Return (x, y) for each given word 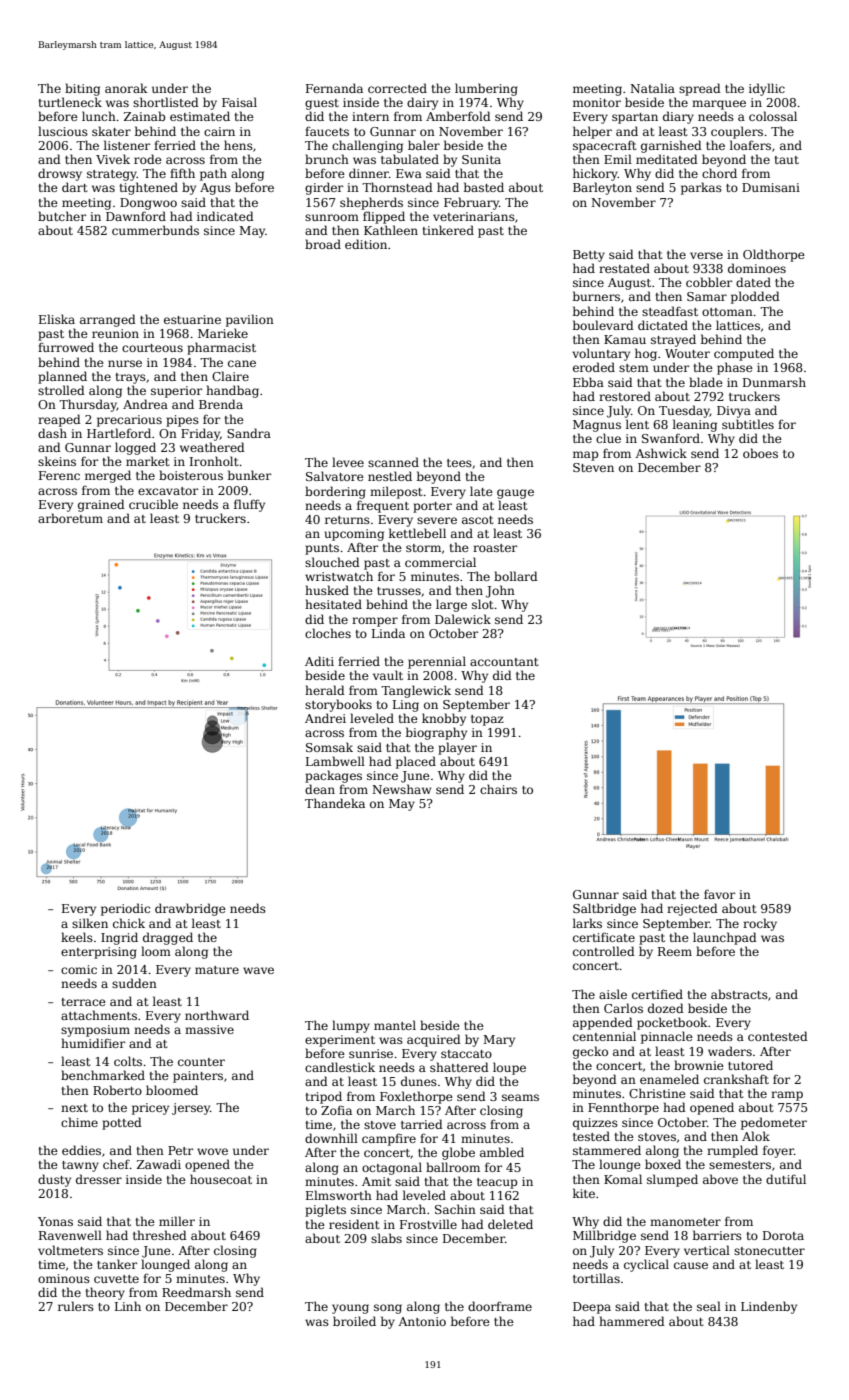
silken (90, 923)
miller (177, 1221)
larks (587, 923)
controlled (604, 951)
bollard (516, 576)
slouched (332, 562)
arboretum (70, 518)
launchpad (725, 938)
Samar (707, 296)
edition (366, 244)
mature (217, 970)
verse (706, 255)
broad (323, 244)
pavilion (250, 320)
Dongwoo (148, 204)
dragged (168, 938)
